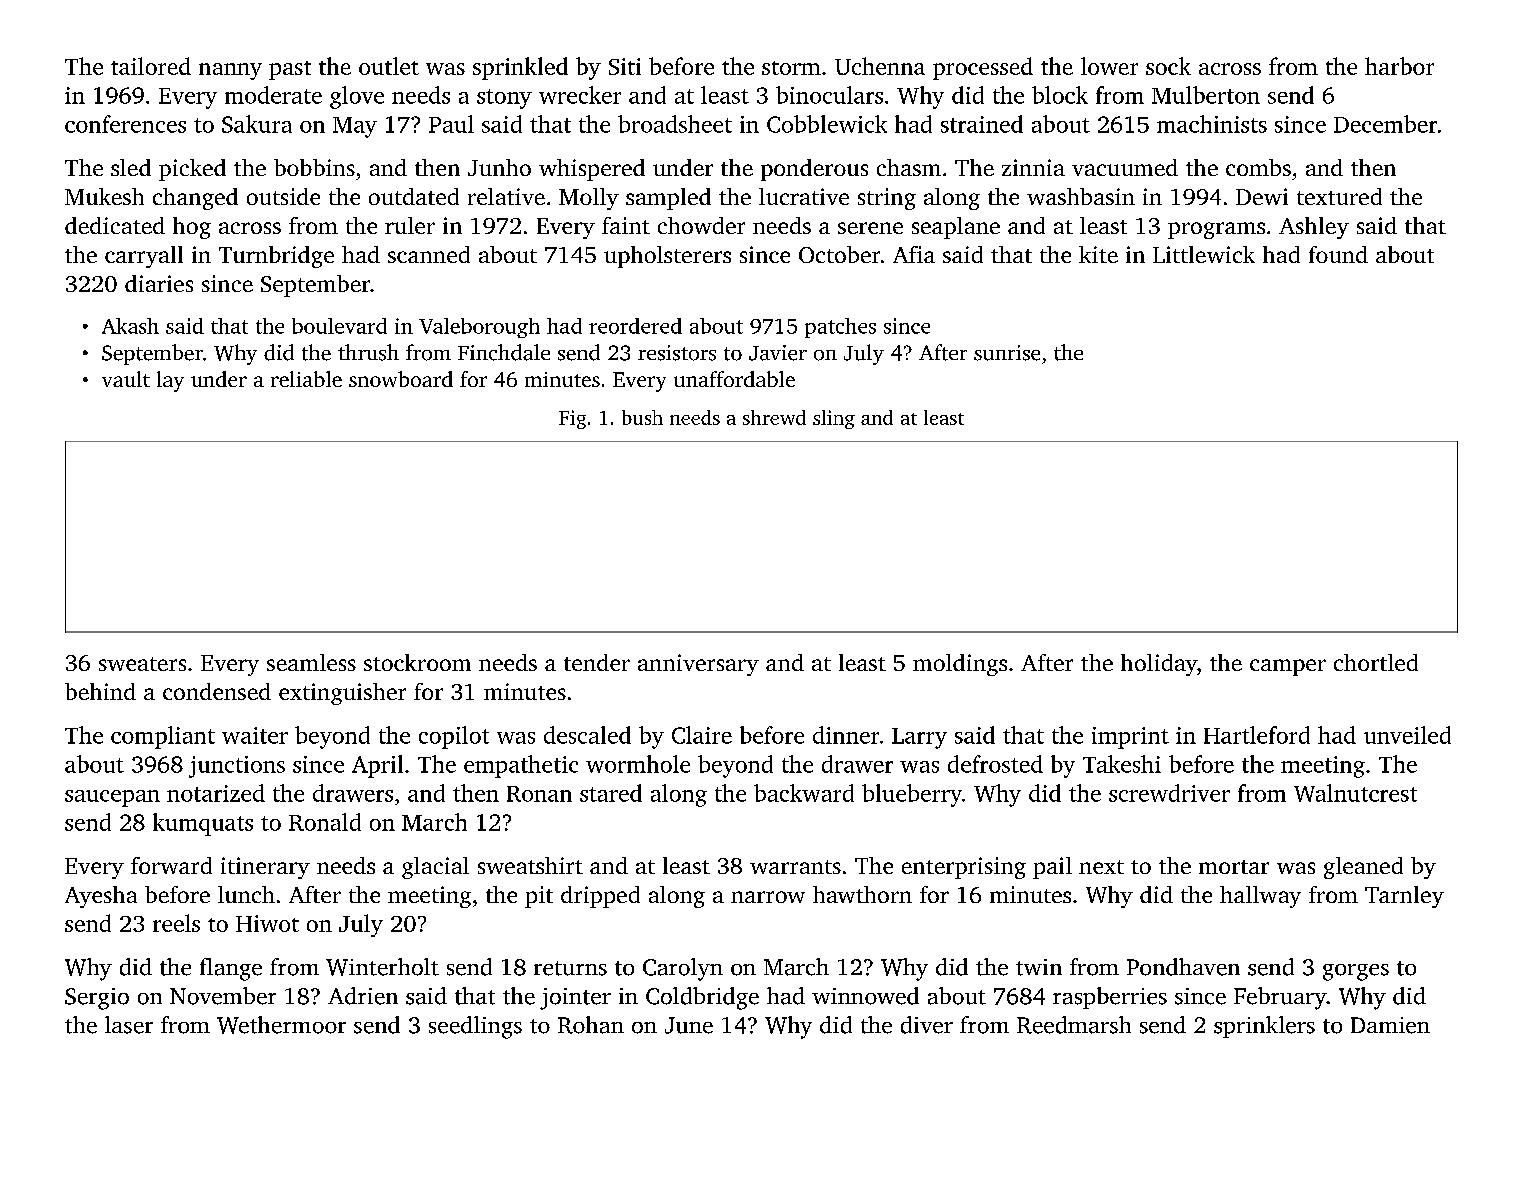  Describe the element at coordinates (281, 1025) in the image. I see `Wethermoor` at that location.
